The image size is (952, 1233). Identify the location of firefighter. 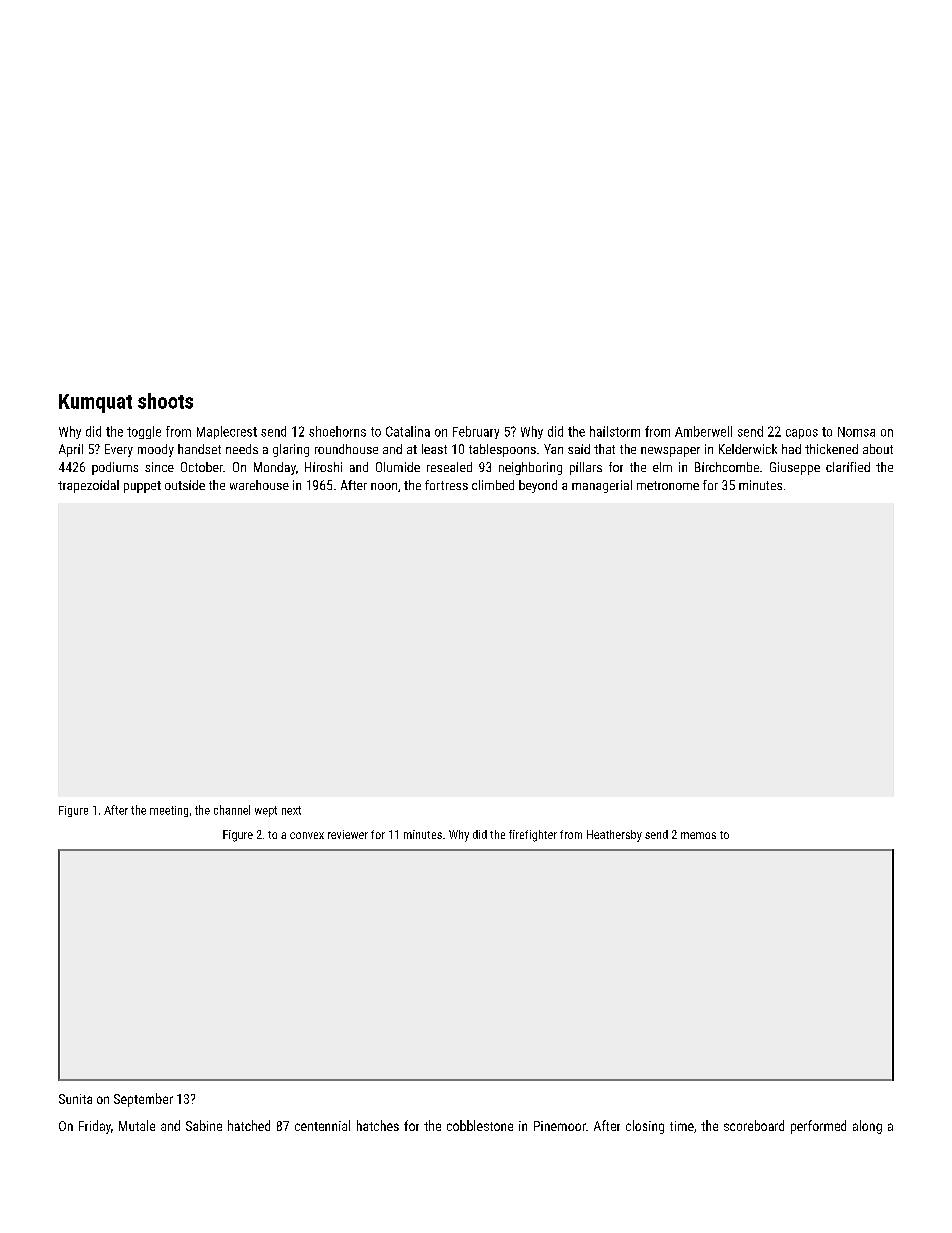
(533, 836).
